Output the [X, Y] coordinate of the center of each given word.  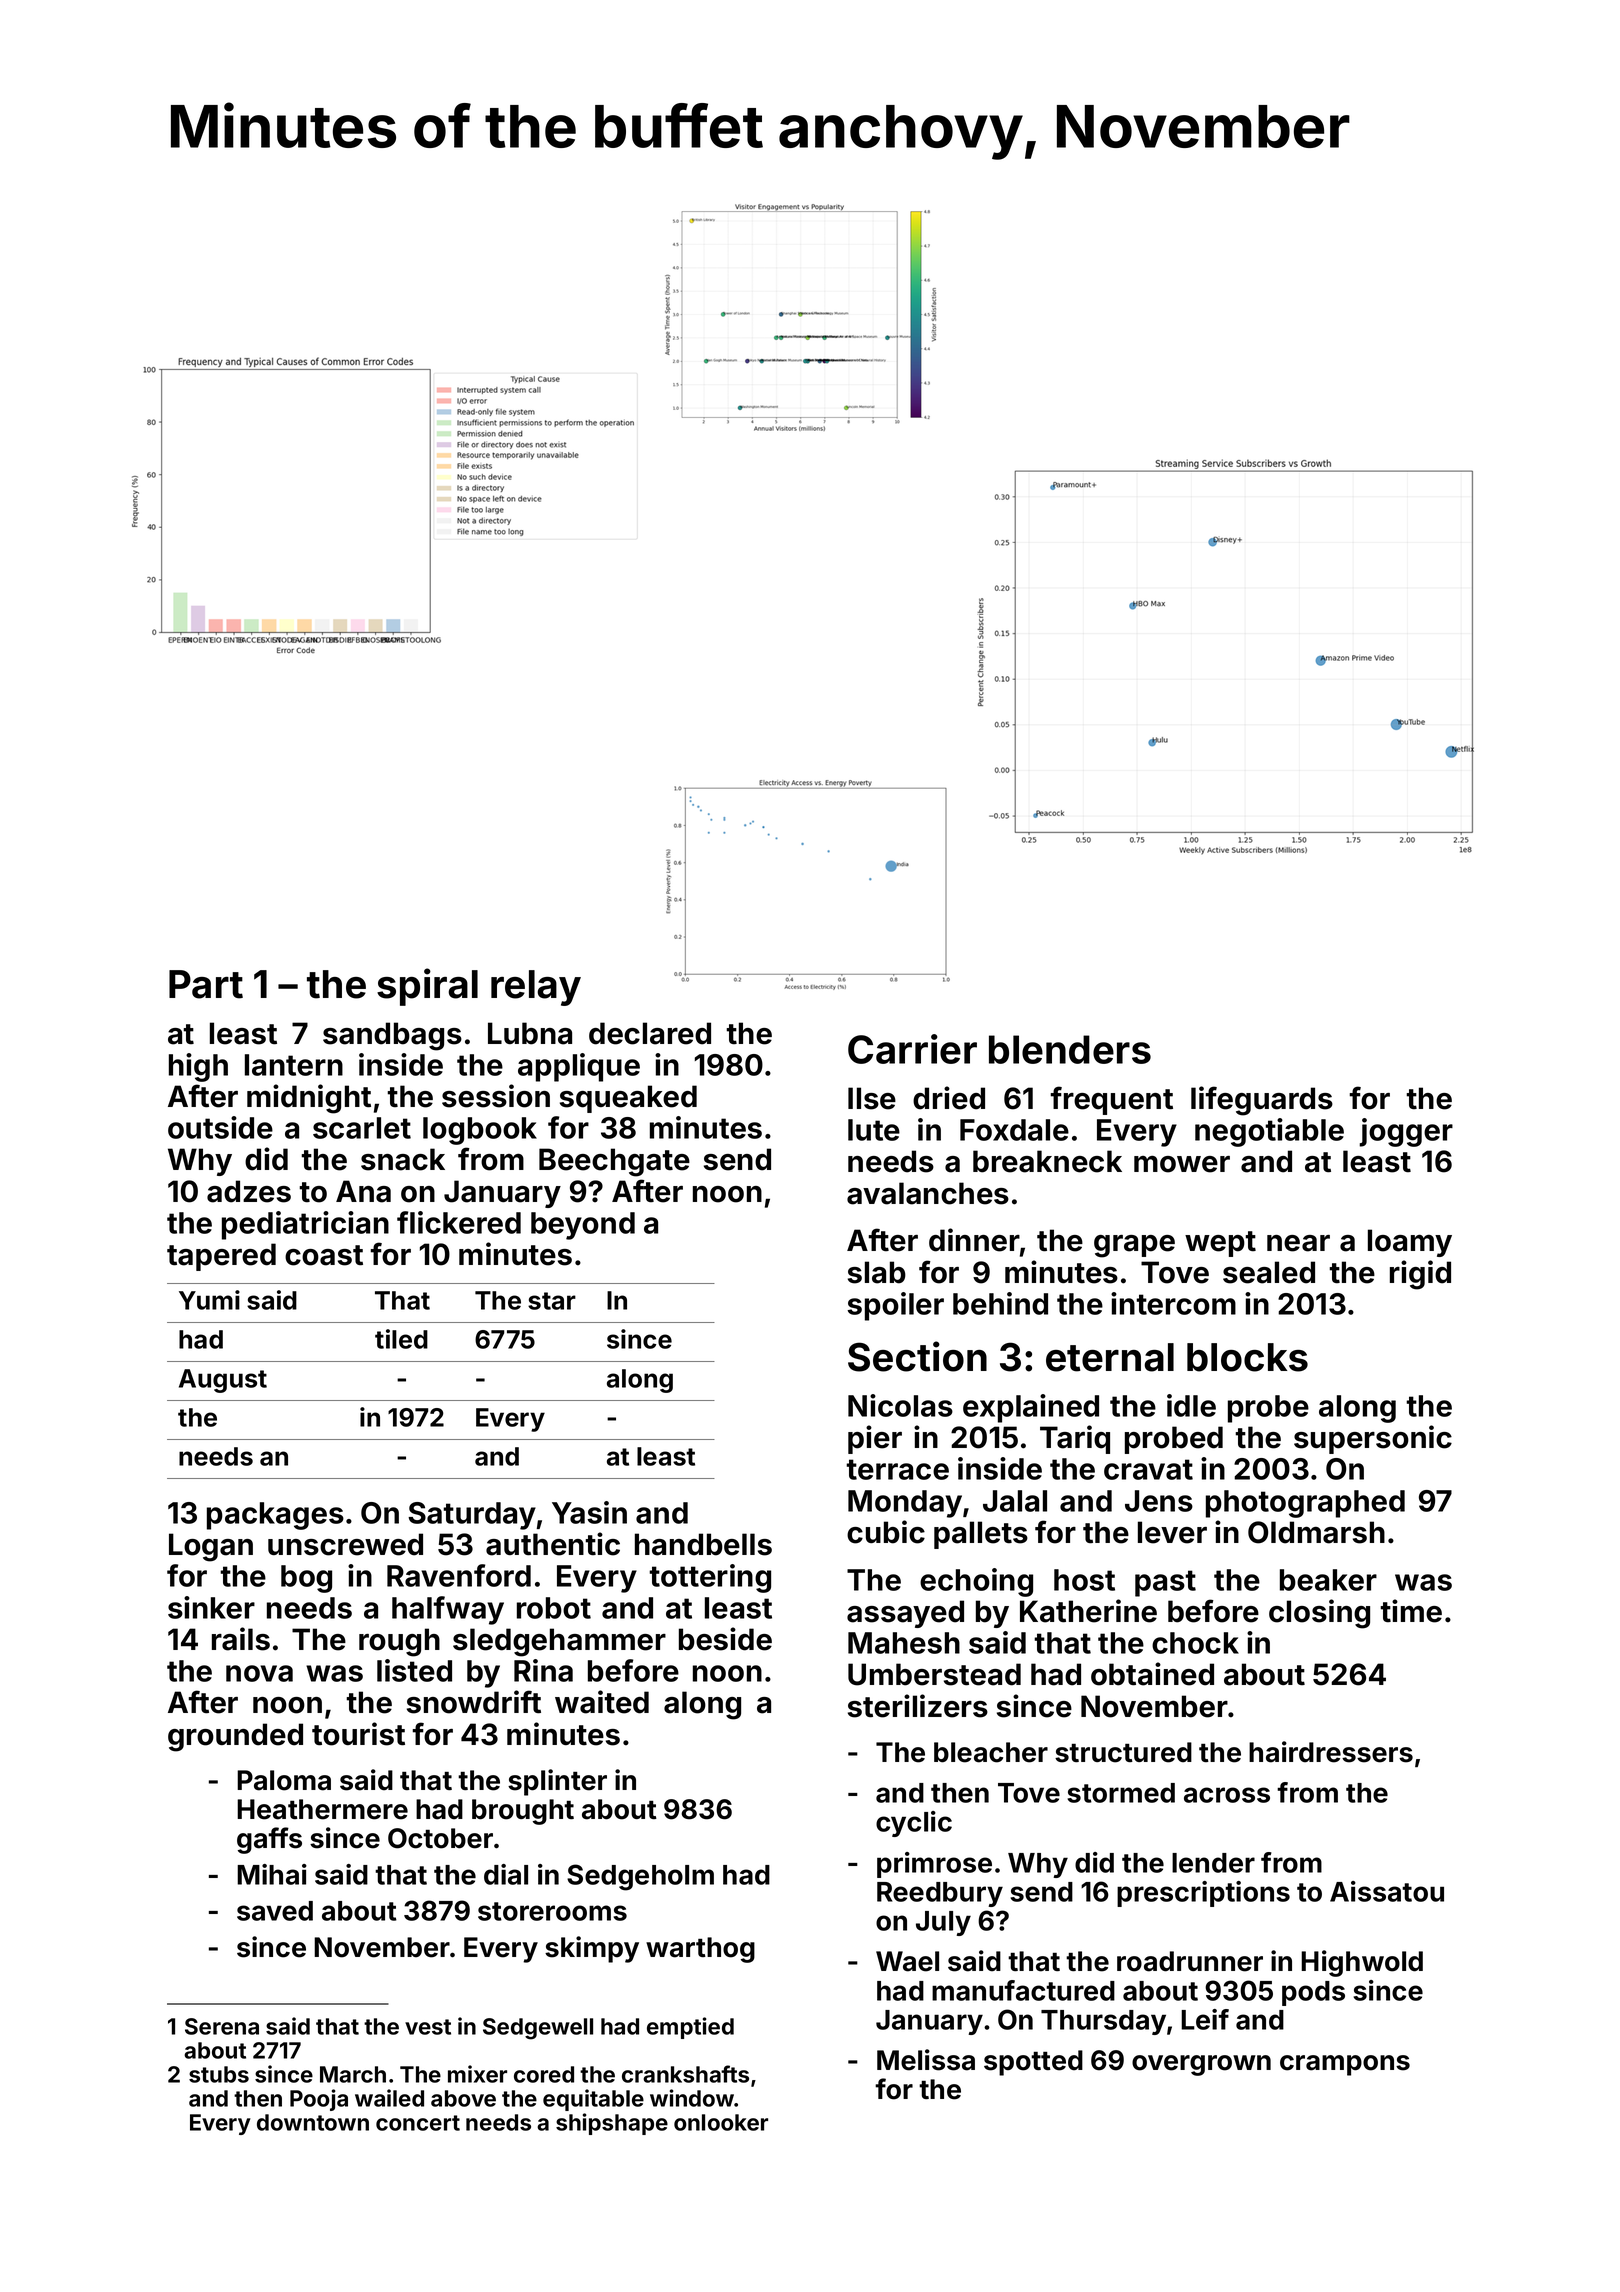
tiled [401, 1339]
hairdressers [1331, 1752]
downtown [313, 2122]
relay [536, 988]
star [552, 1301]
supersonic [1373, 1439]
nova [259, 1673]
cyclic [914, 1824]
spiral [427, 987]
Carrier [912, 1049]
